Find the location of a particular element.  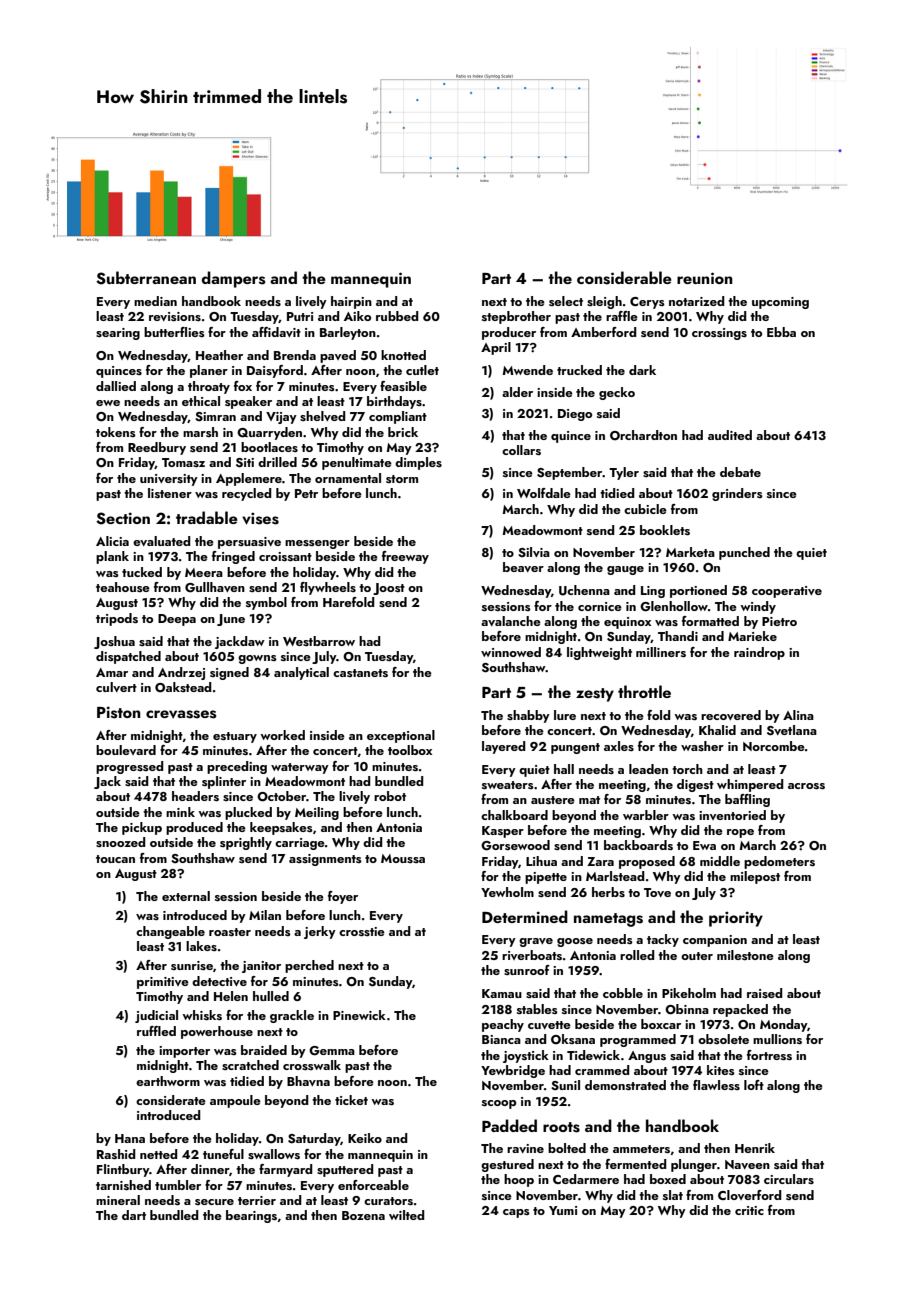

toolbox is located at coordinates (410, 750).
